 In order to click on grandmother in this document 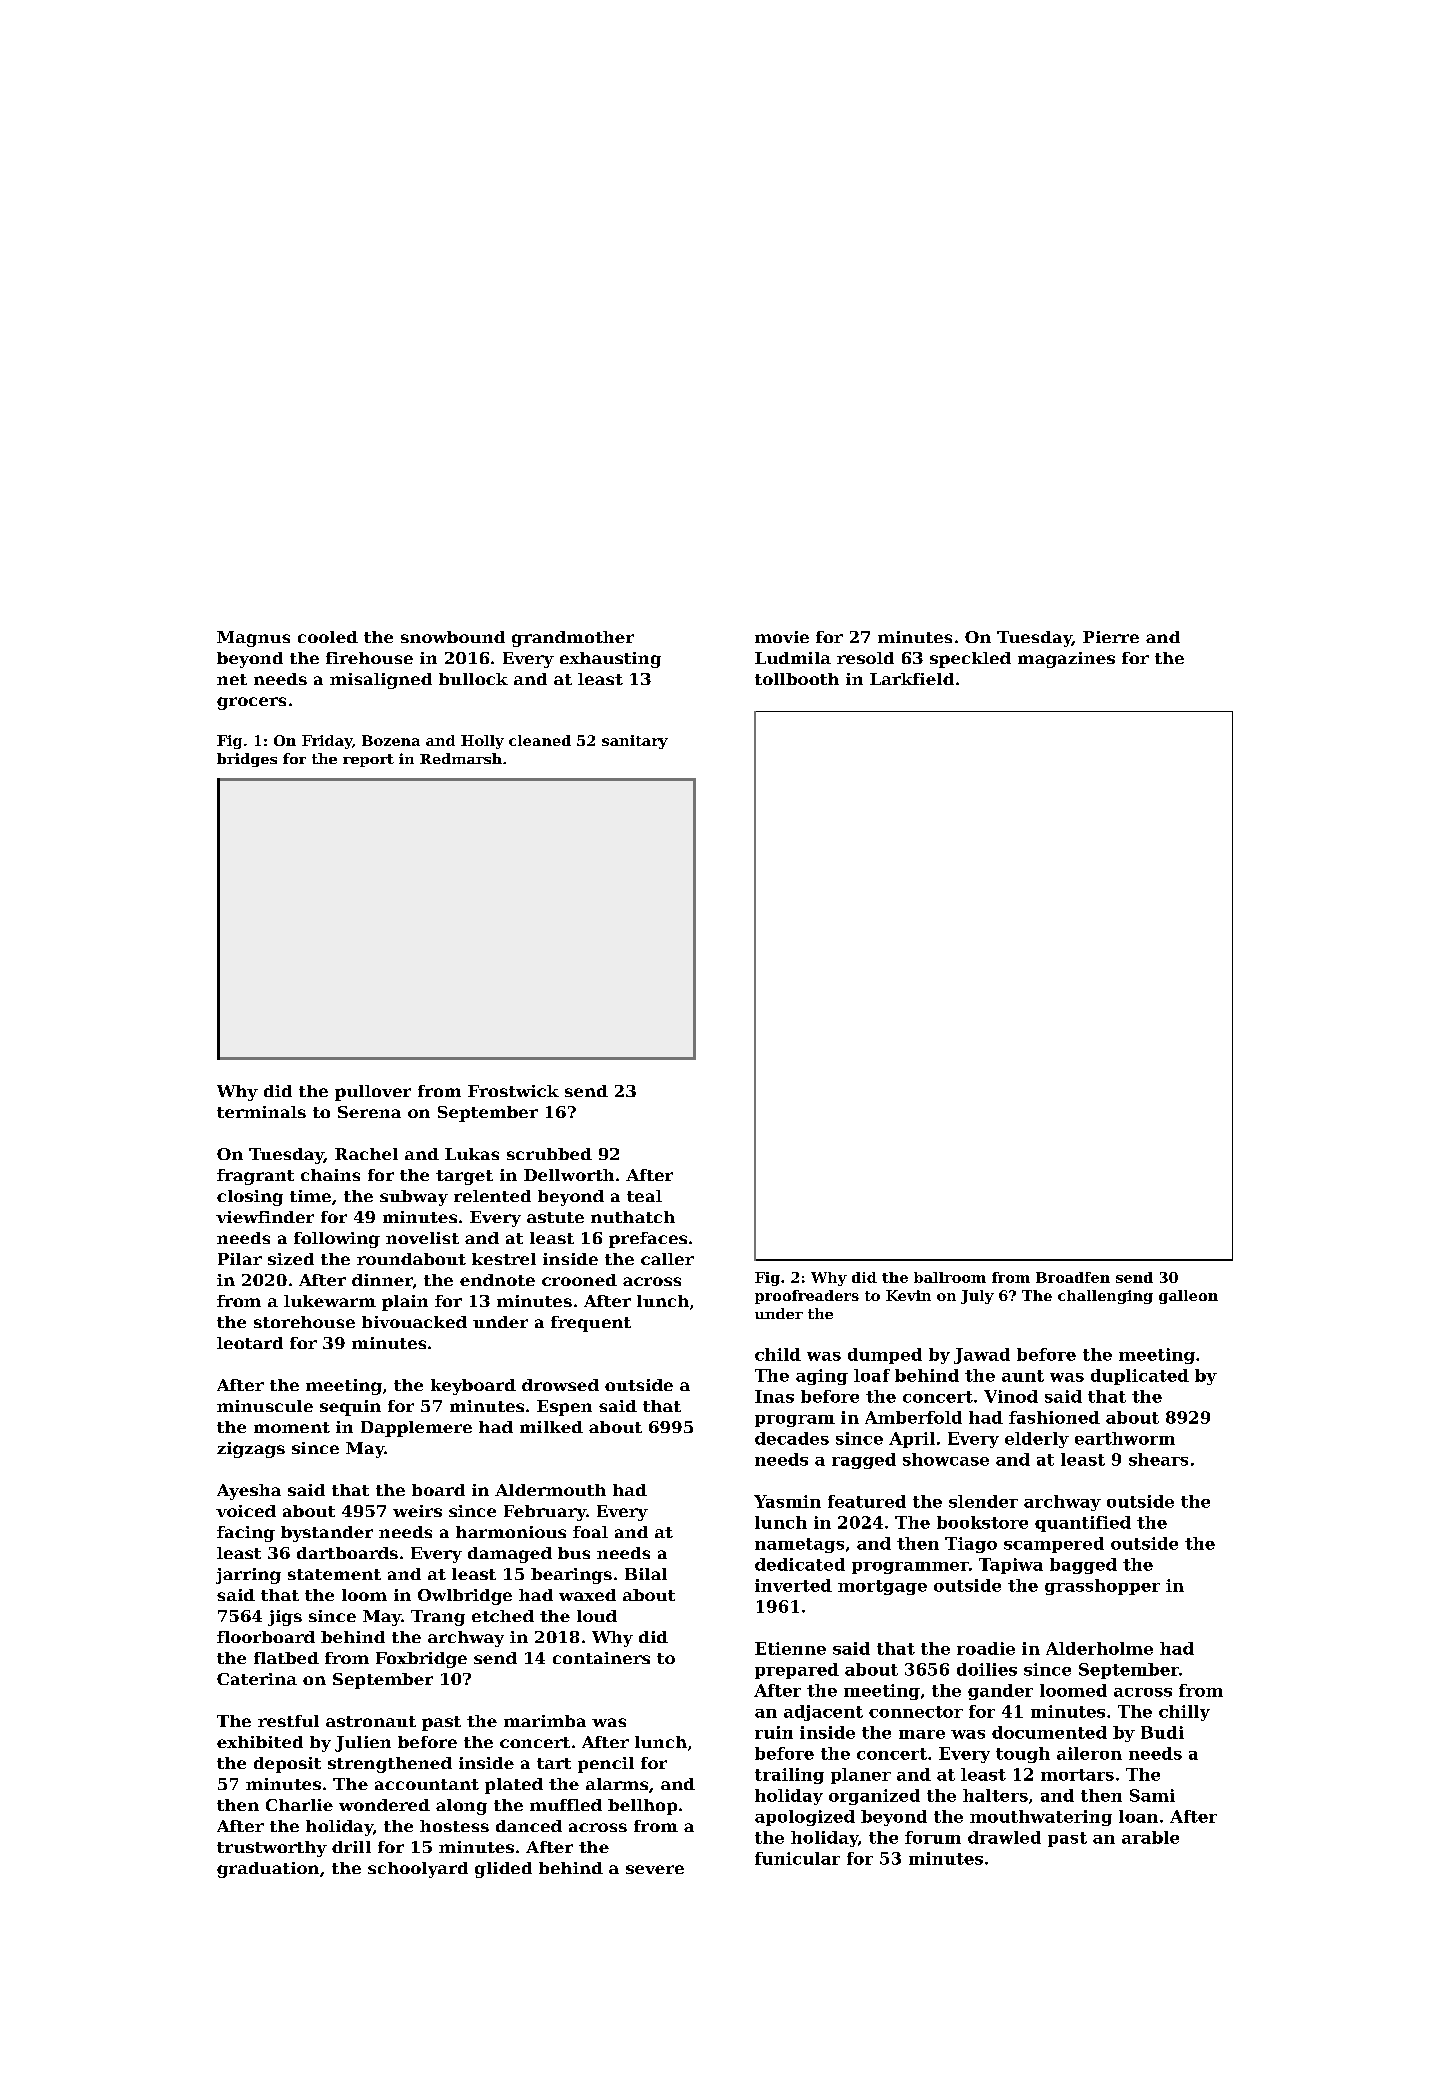, I will do `click(573, 639)`.
